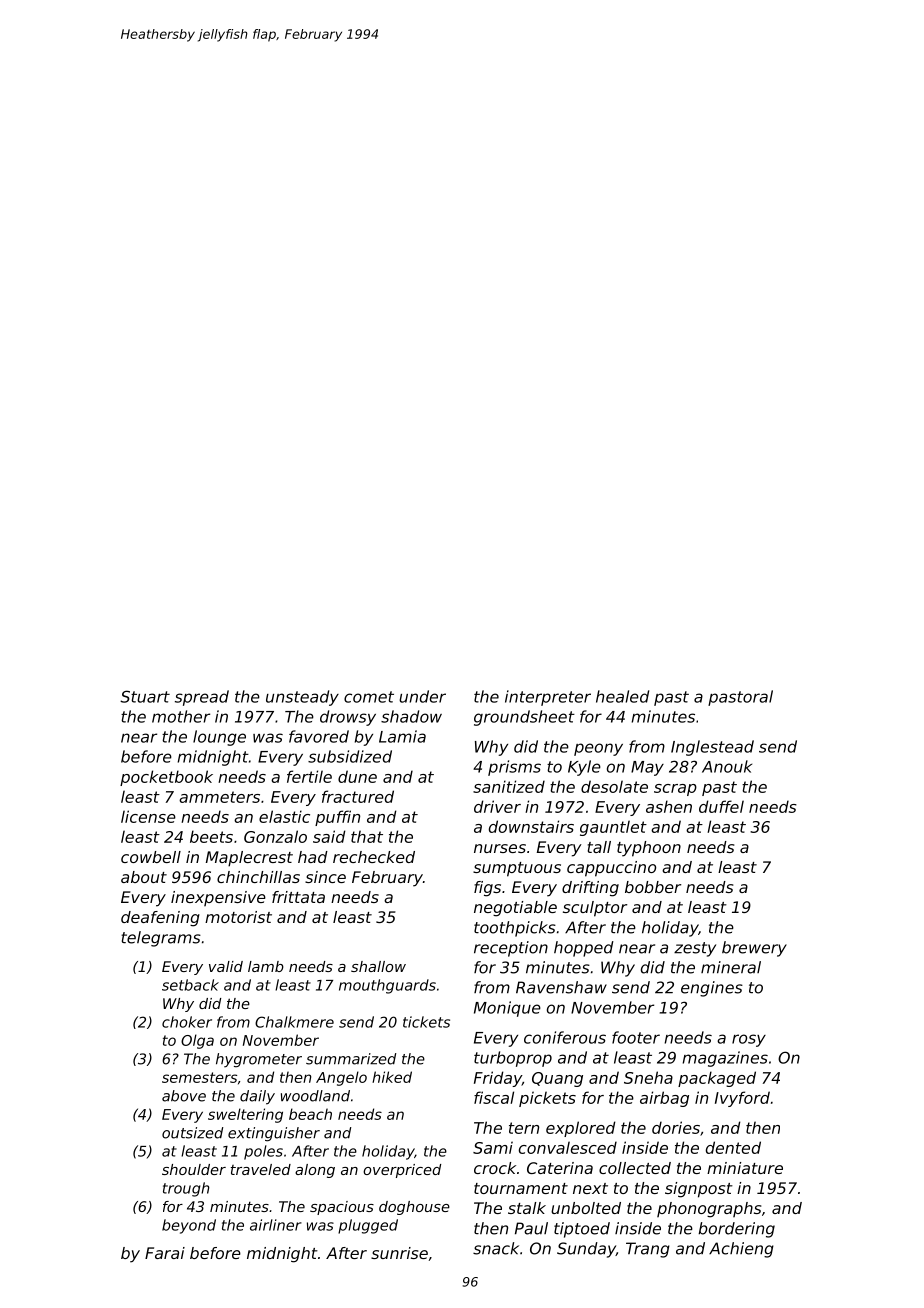  I want to click on duffel, so click(721, 806).
